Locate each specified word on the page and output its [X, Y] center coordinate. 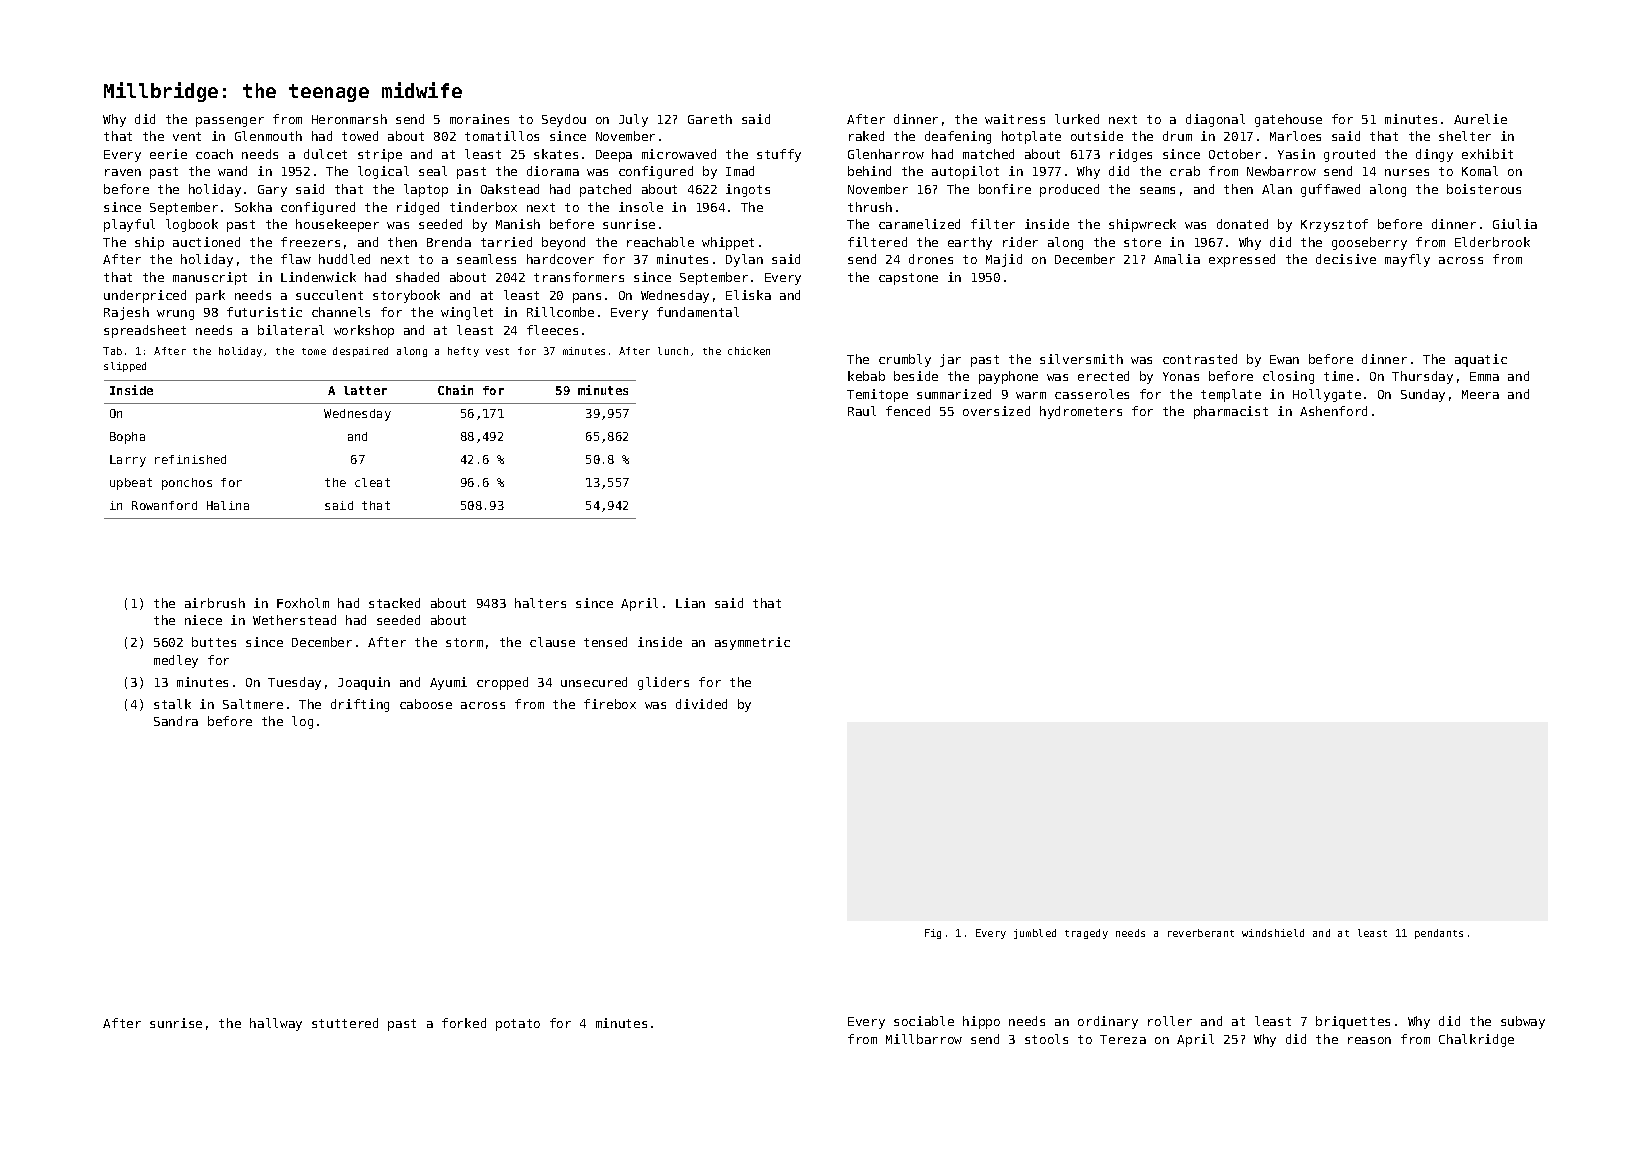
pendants [1439, 934]
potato [518, 1025]
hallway [276, 1024]
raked [866, 136]
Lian [690, 603]
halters [540, 603]
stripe [380, 155]
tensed [605, 642]
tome [314, 351]
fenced [908, 411]
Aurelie [1480, 119]
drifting [360, 705]
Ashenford [1333, 411]
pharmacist [1231, 412]
